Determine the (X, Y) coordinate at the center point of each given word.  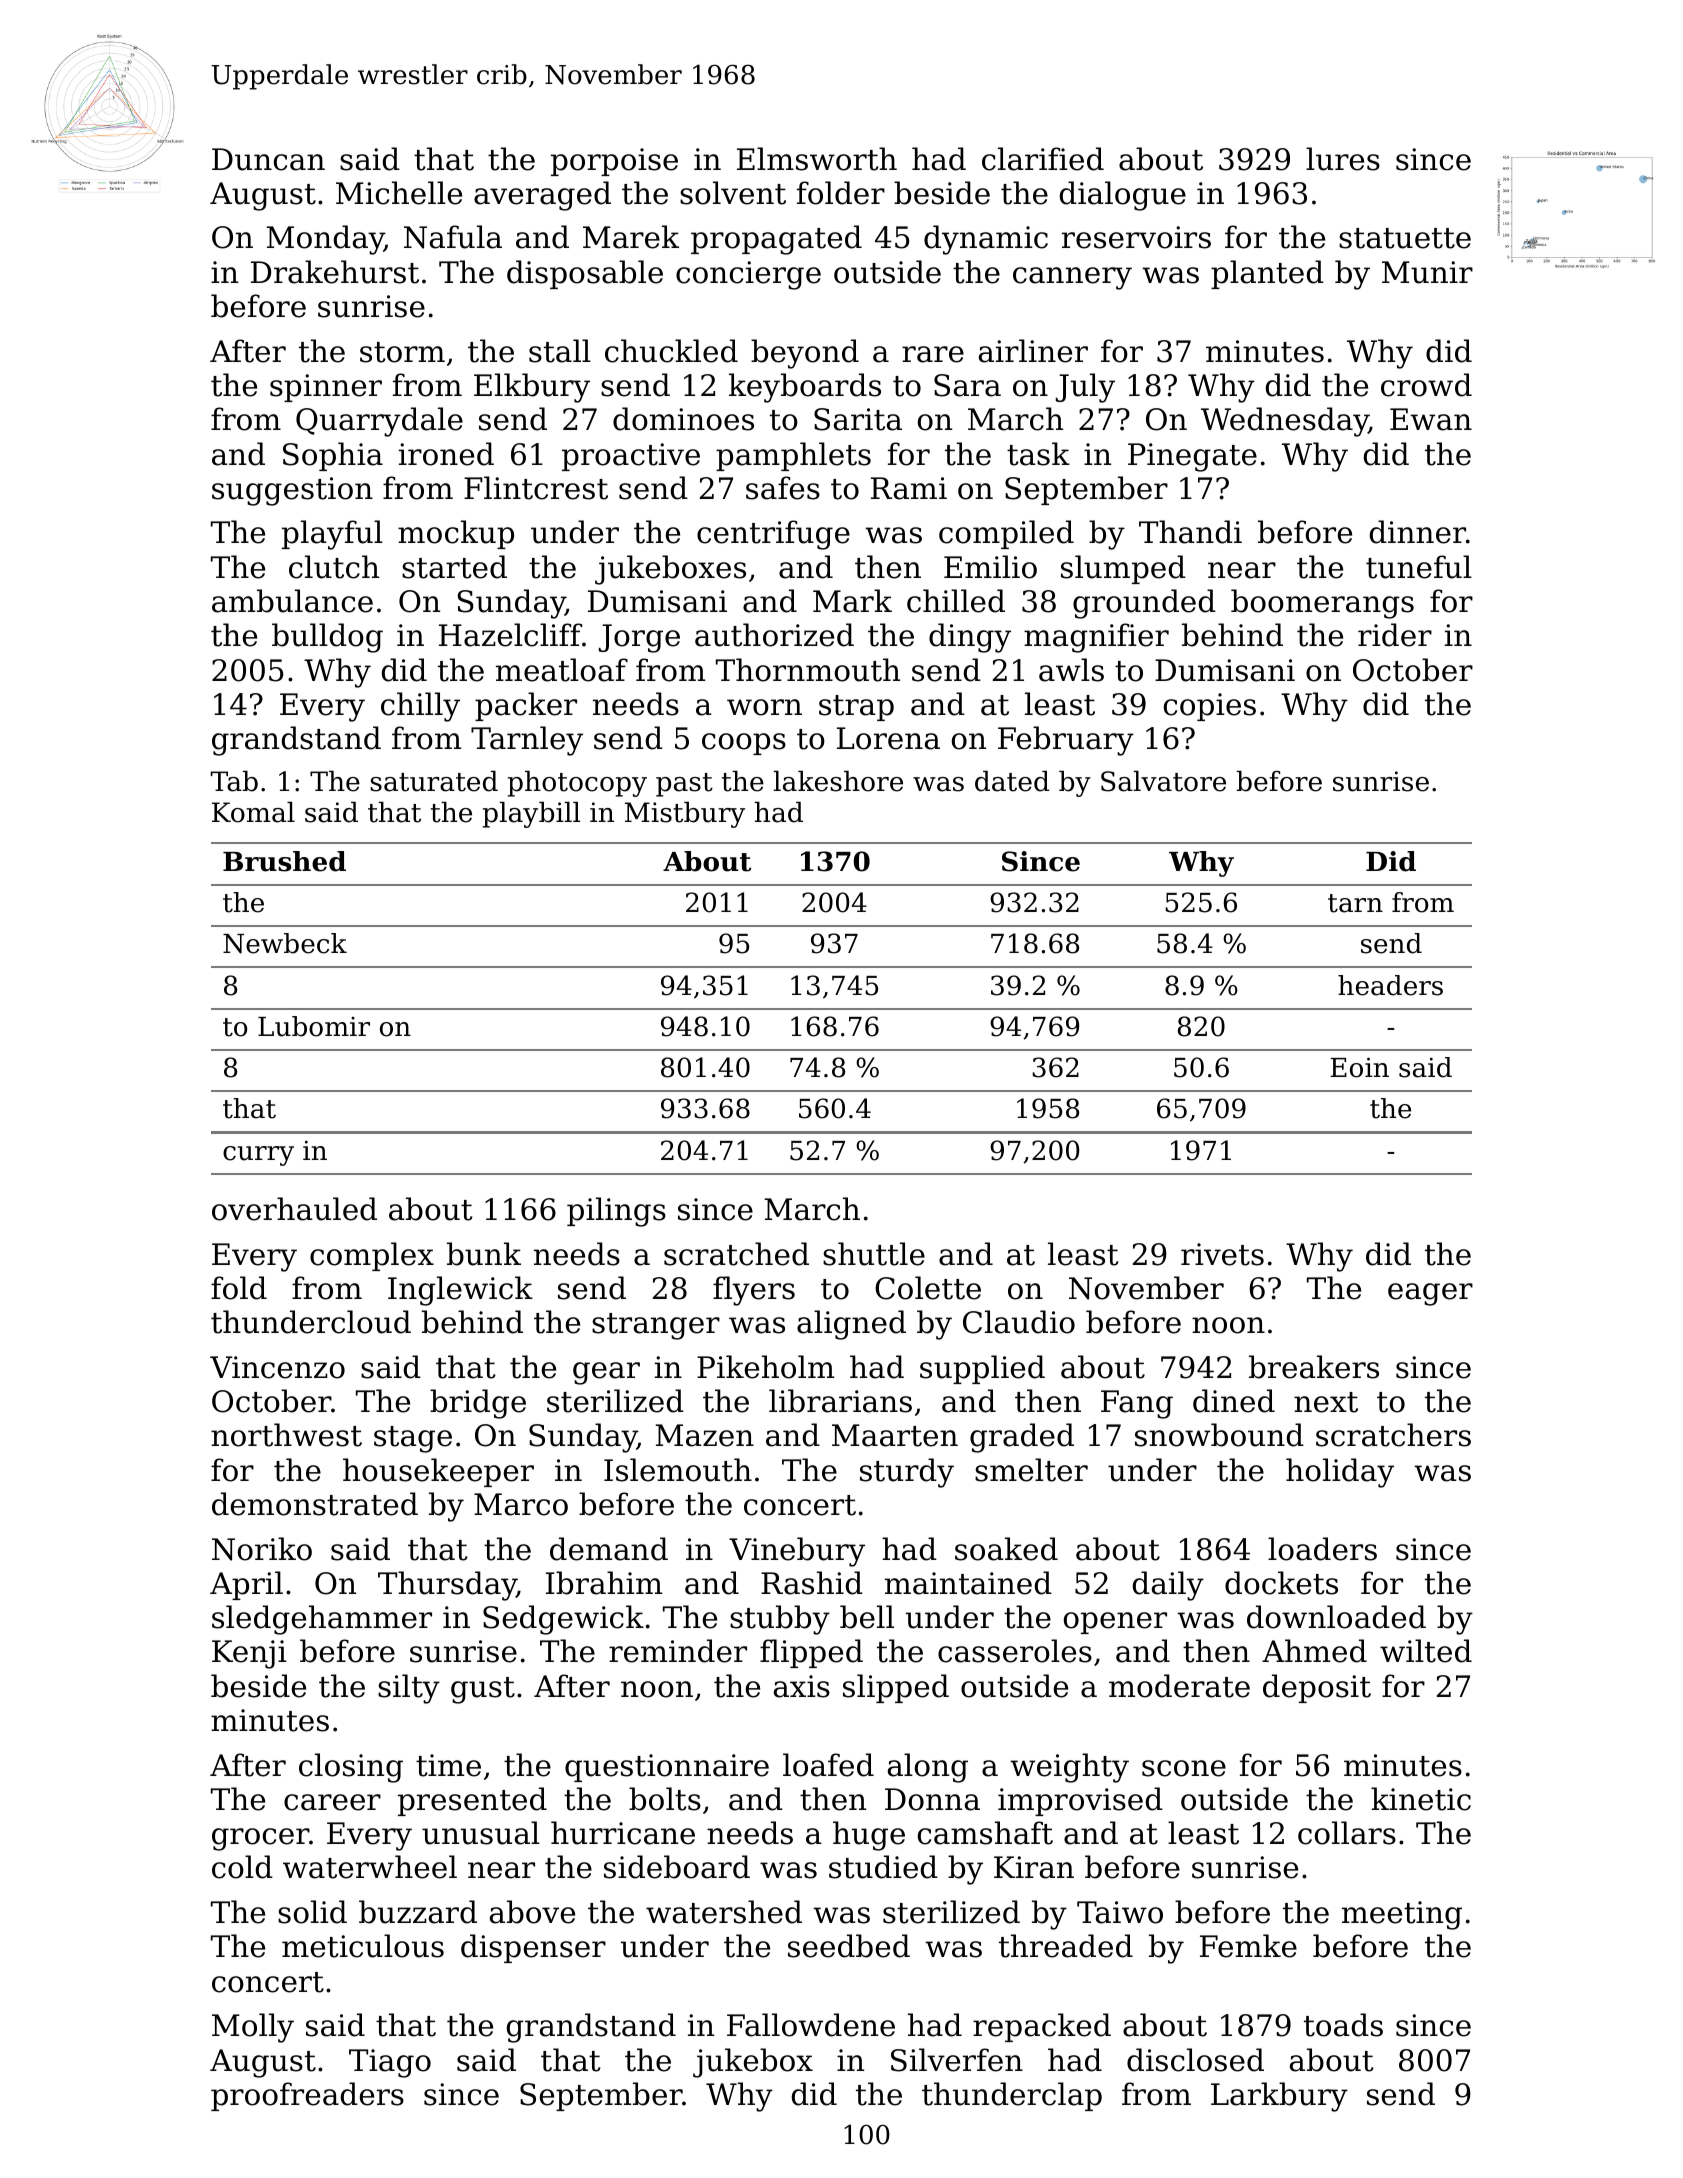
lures (1343, 159)
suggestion (292, 491)
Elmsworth (817, 159)
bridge (478, 1404)
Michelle (399, 193)
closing (351, 1768)
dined (1234, 1401)
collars (1347, 1833)
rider (1395, 635)
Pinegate (1192, 457)
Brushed (284, 861)
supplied (982, 1369)
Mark (852, 601)
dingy (970, 638)
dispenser (533, 1948)
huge (869, 1836)
